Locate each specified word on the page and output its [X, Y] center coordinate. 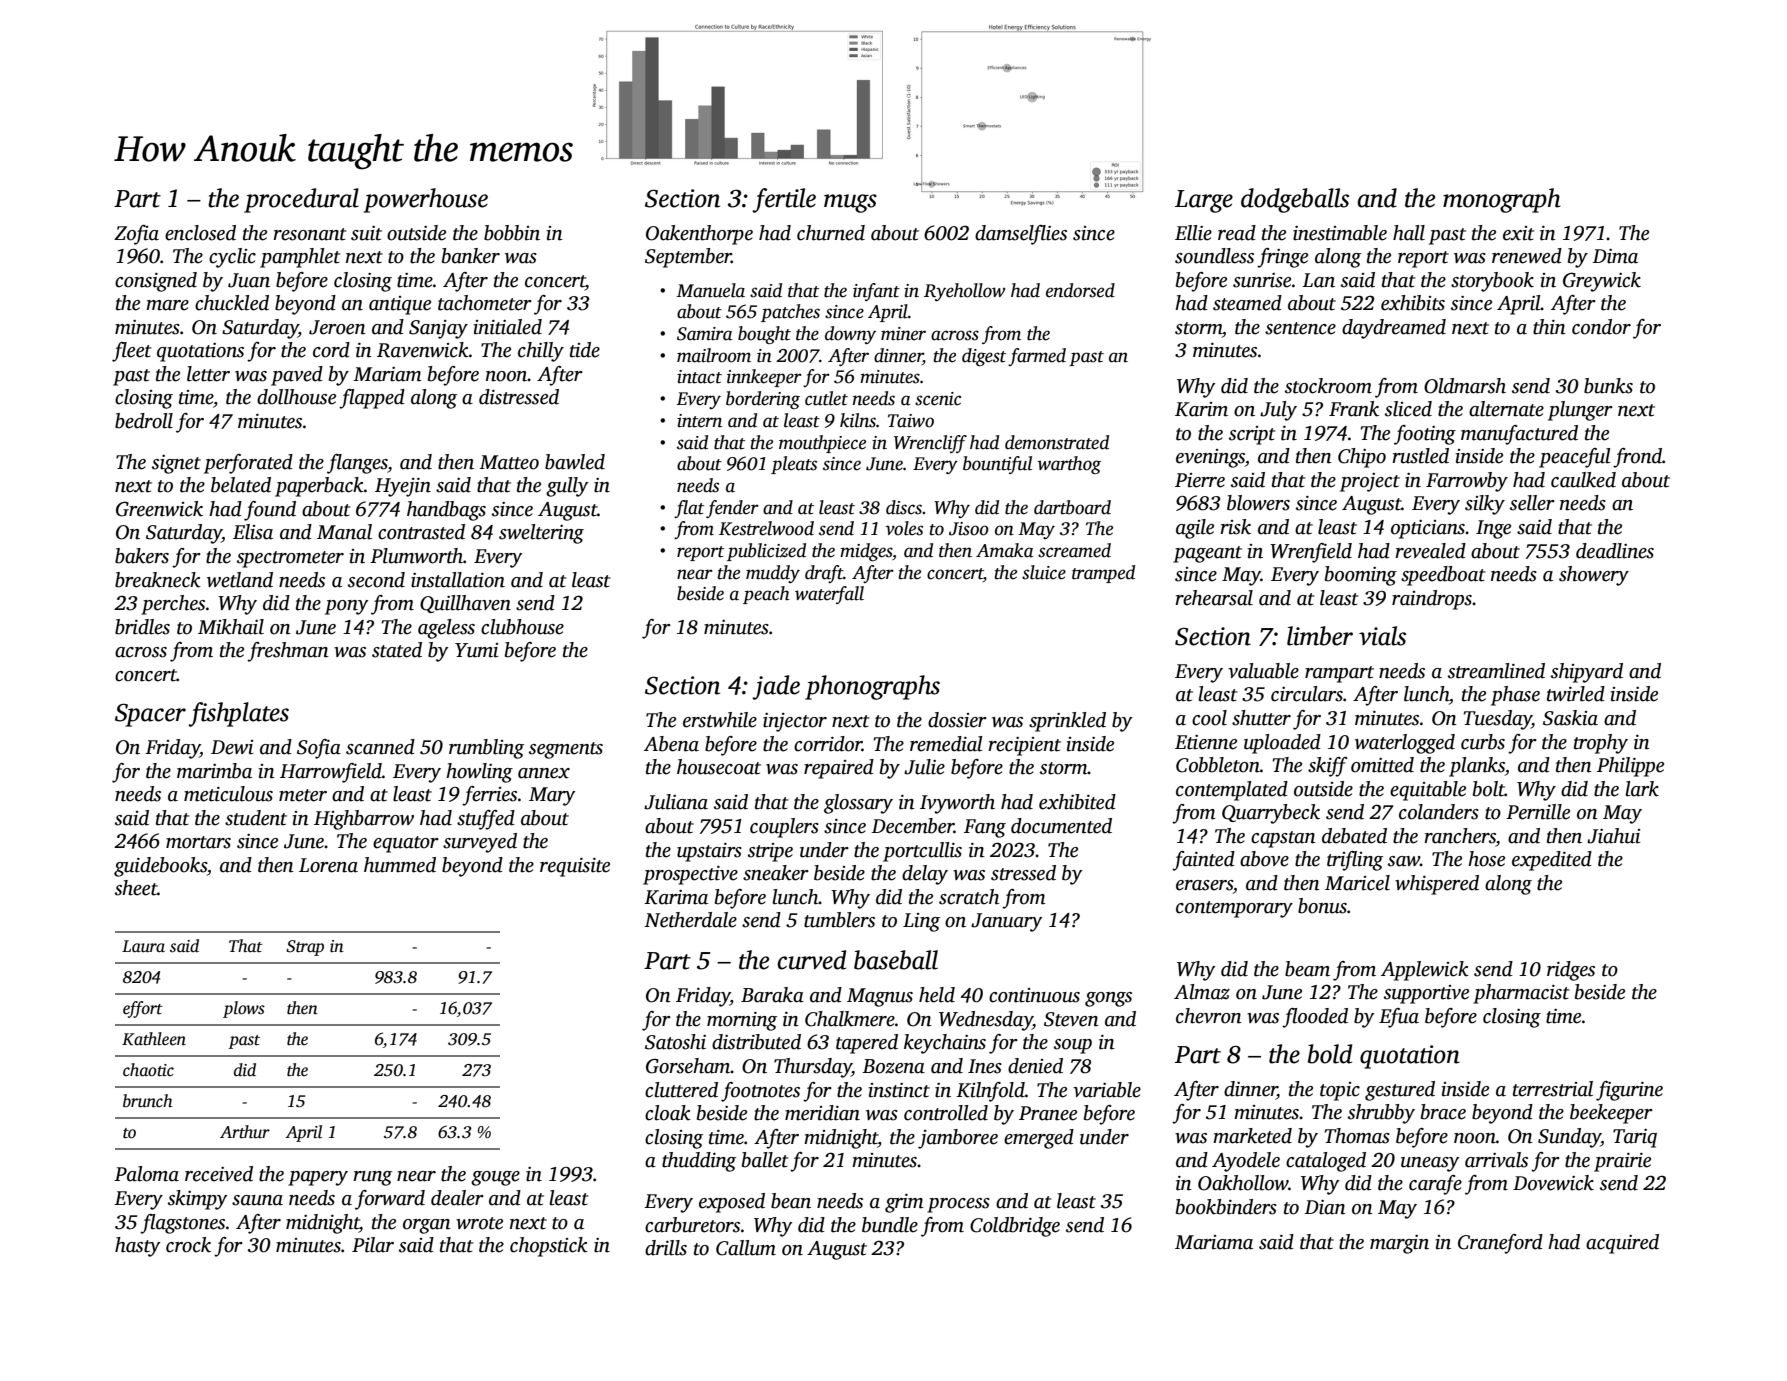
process [958, 1205]
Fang [985, 828]
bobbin [512, 233]
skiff [1327, 767]
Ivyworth [957, 804]
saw [1404, 861]
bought [764, 335]
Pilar [373, 1245]
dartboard [1072, 507]
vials [1382, 636]
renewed [1527, 256]
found [270, 511]
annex [544, 773]
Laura [143, 946]
